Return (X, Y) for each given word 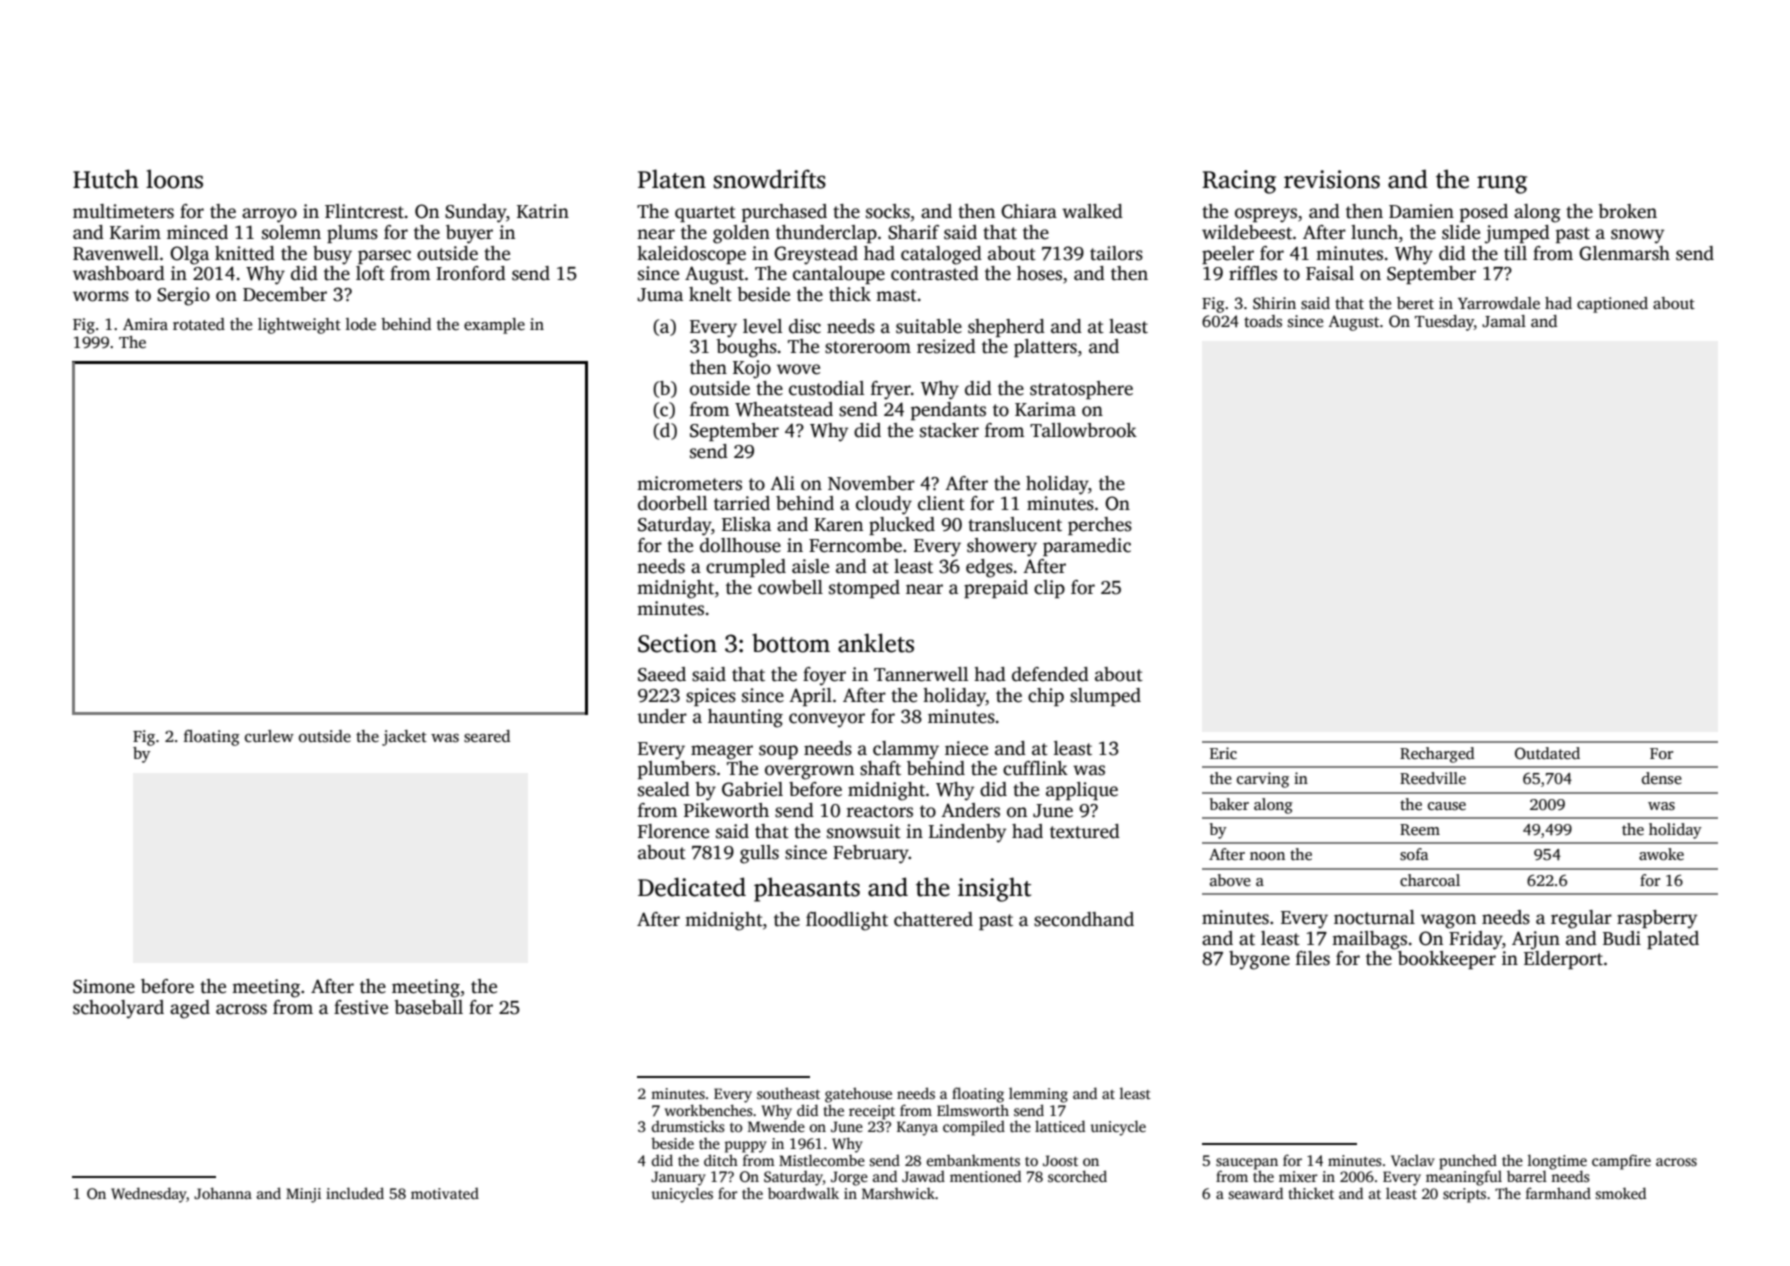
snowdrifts (769, 179)
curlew (269, 736)
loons (174, 179)
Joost (1060, 1160)
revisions (1332, 179)
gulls (759, 854)
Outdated (1547, 753)
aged (190, 1009)
